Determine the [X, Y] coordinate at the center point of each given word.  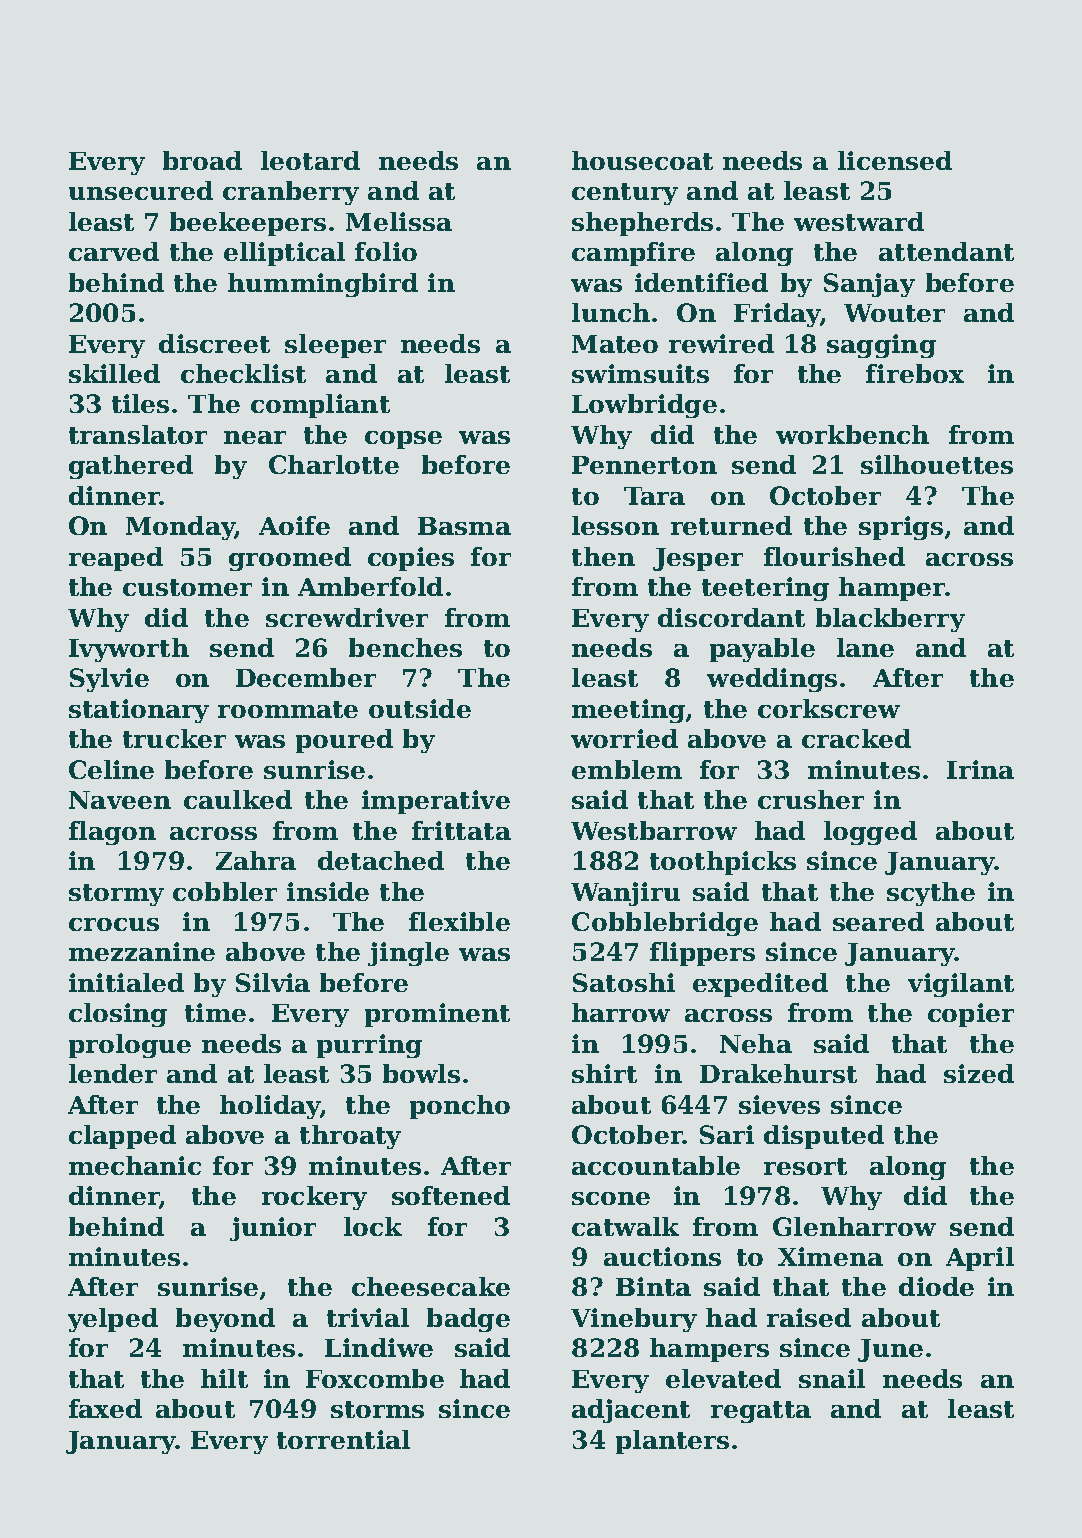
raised [809, 1317]
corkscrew [829, 708]
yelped [113, 1320]
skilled [114, 373]
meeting [628, 711]
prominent [437, 1015]
